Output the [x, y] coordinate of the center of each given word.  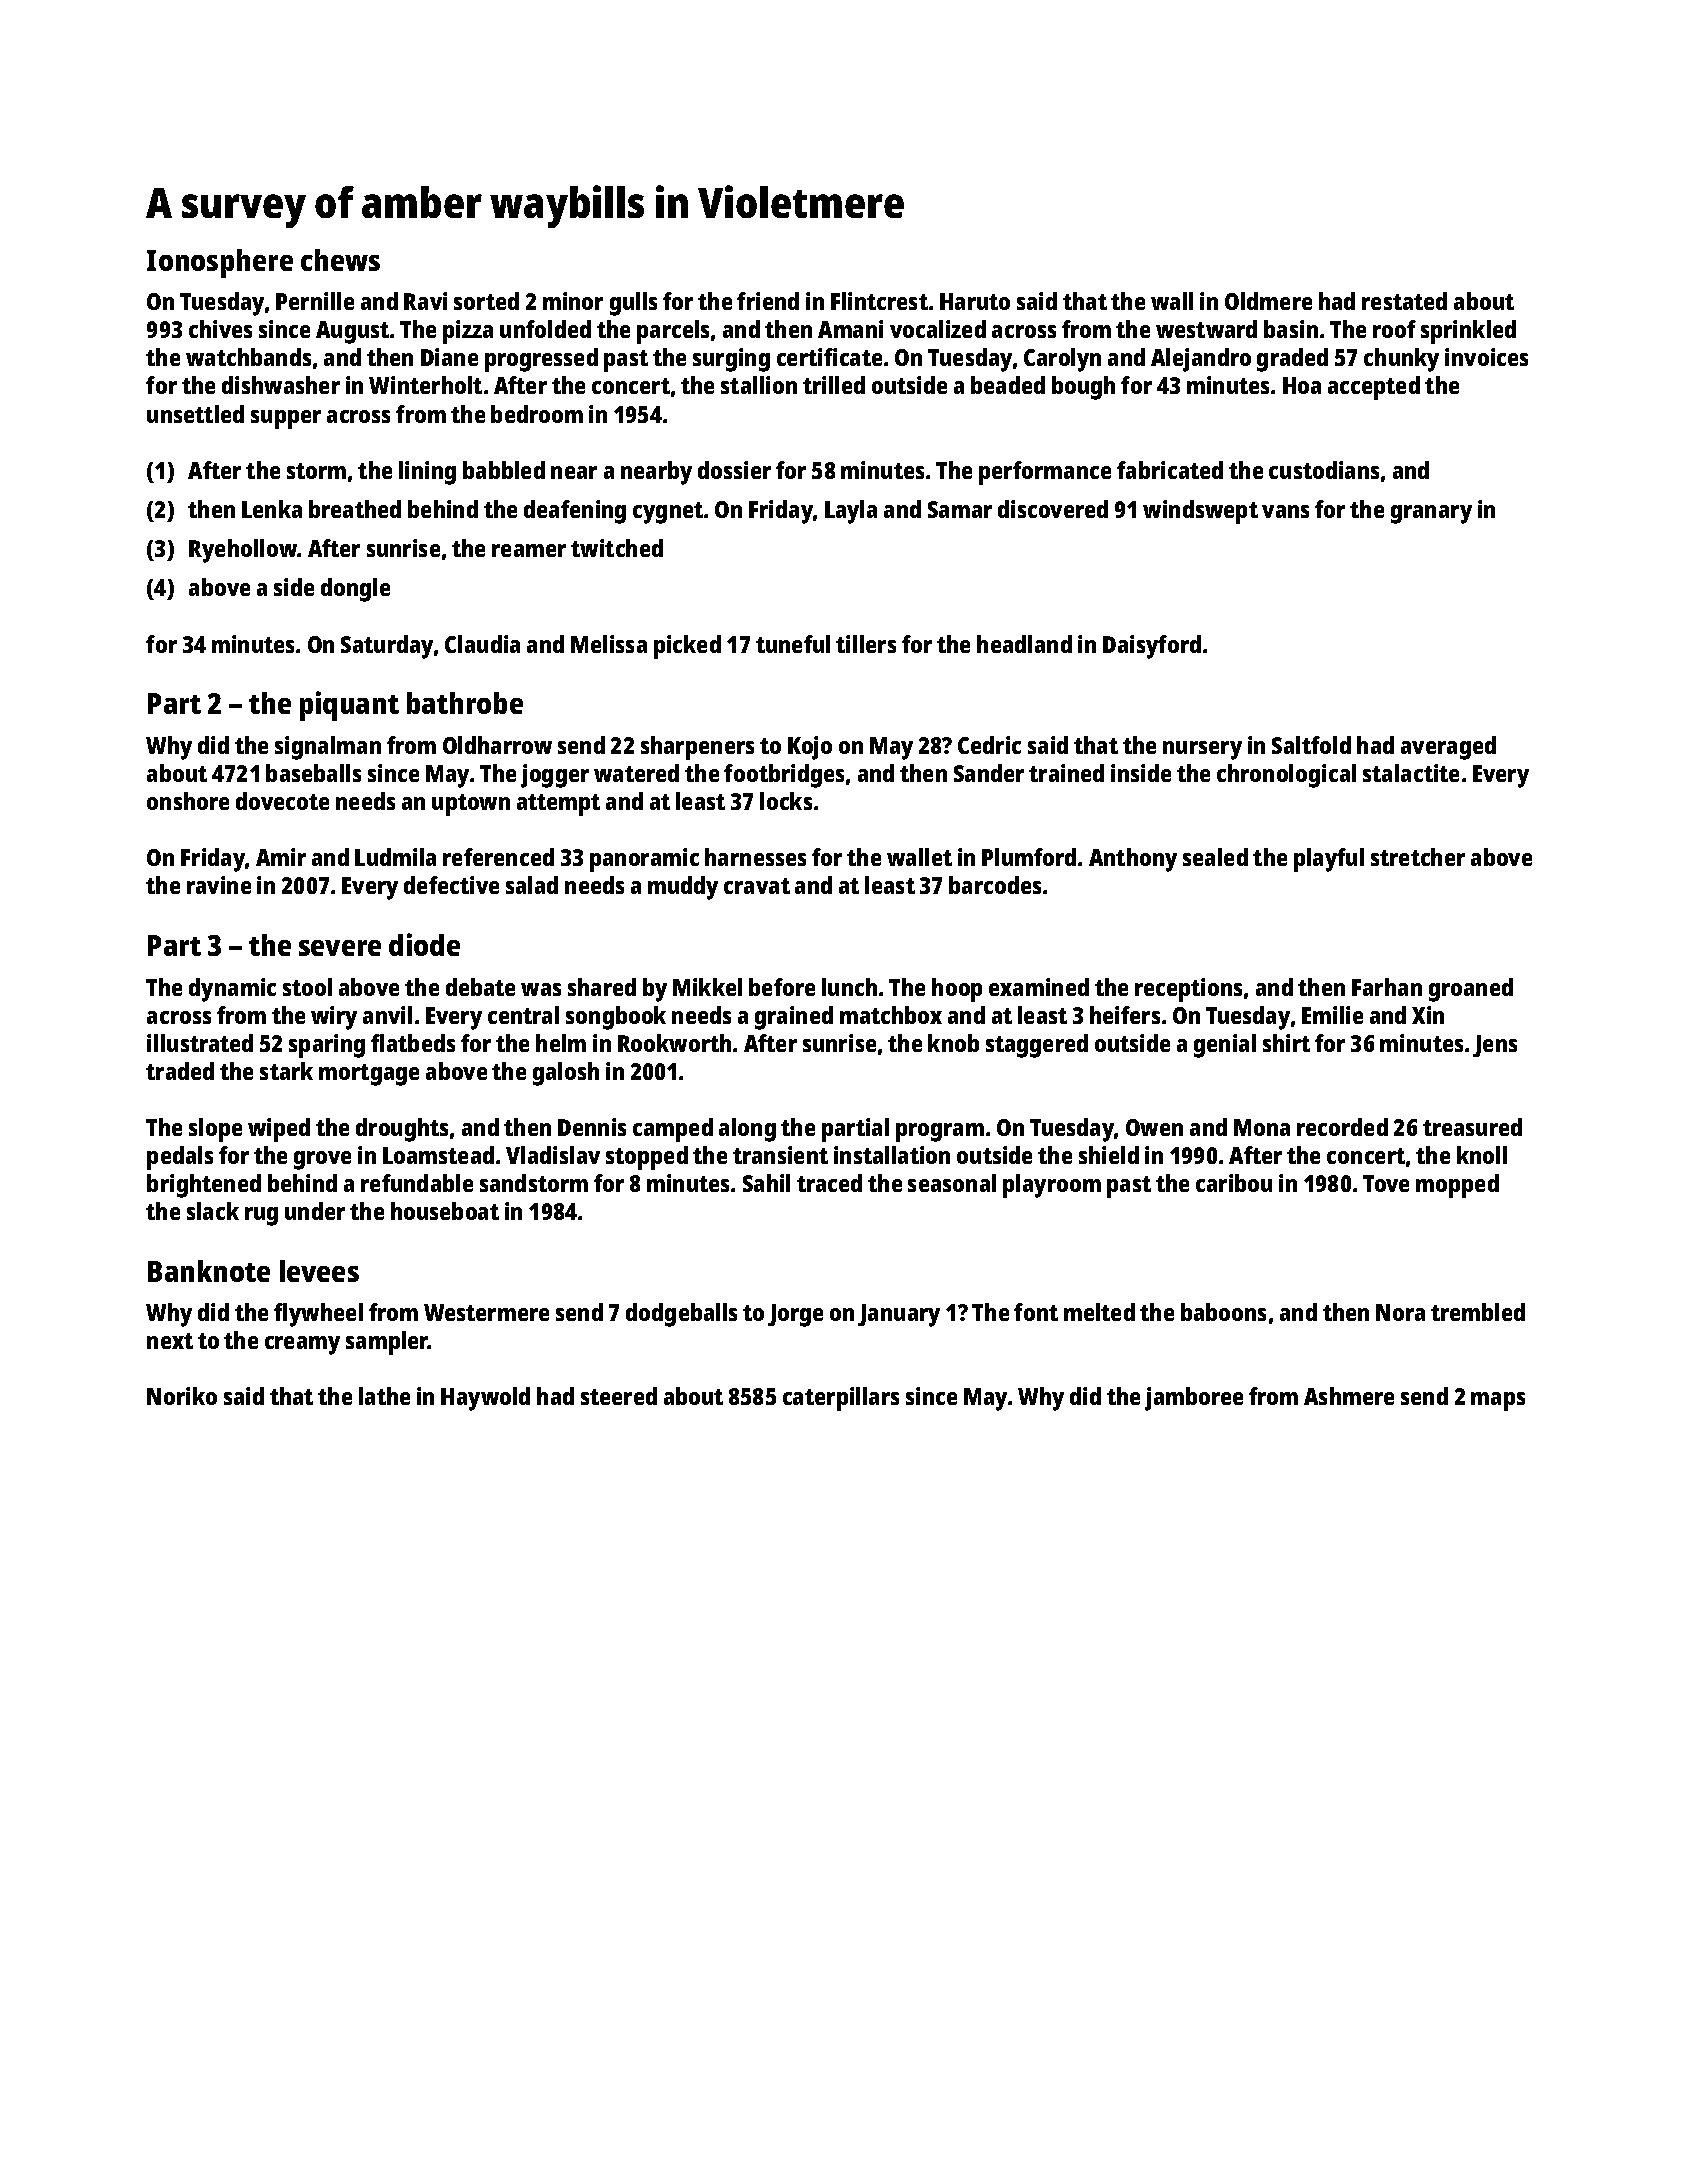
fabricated [1170, 470]
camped [673, 1130]
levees [319, 1271]
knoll [1482, 1155]
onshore [188, 801]
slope [215, 1130]
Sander [989, 773]
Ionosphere [220, 263]
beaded [1008, 385]
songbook [616, 1018]
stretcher [1418, 857]
